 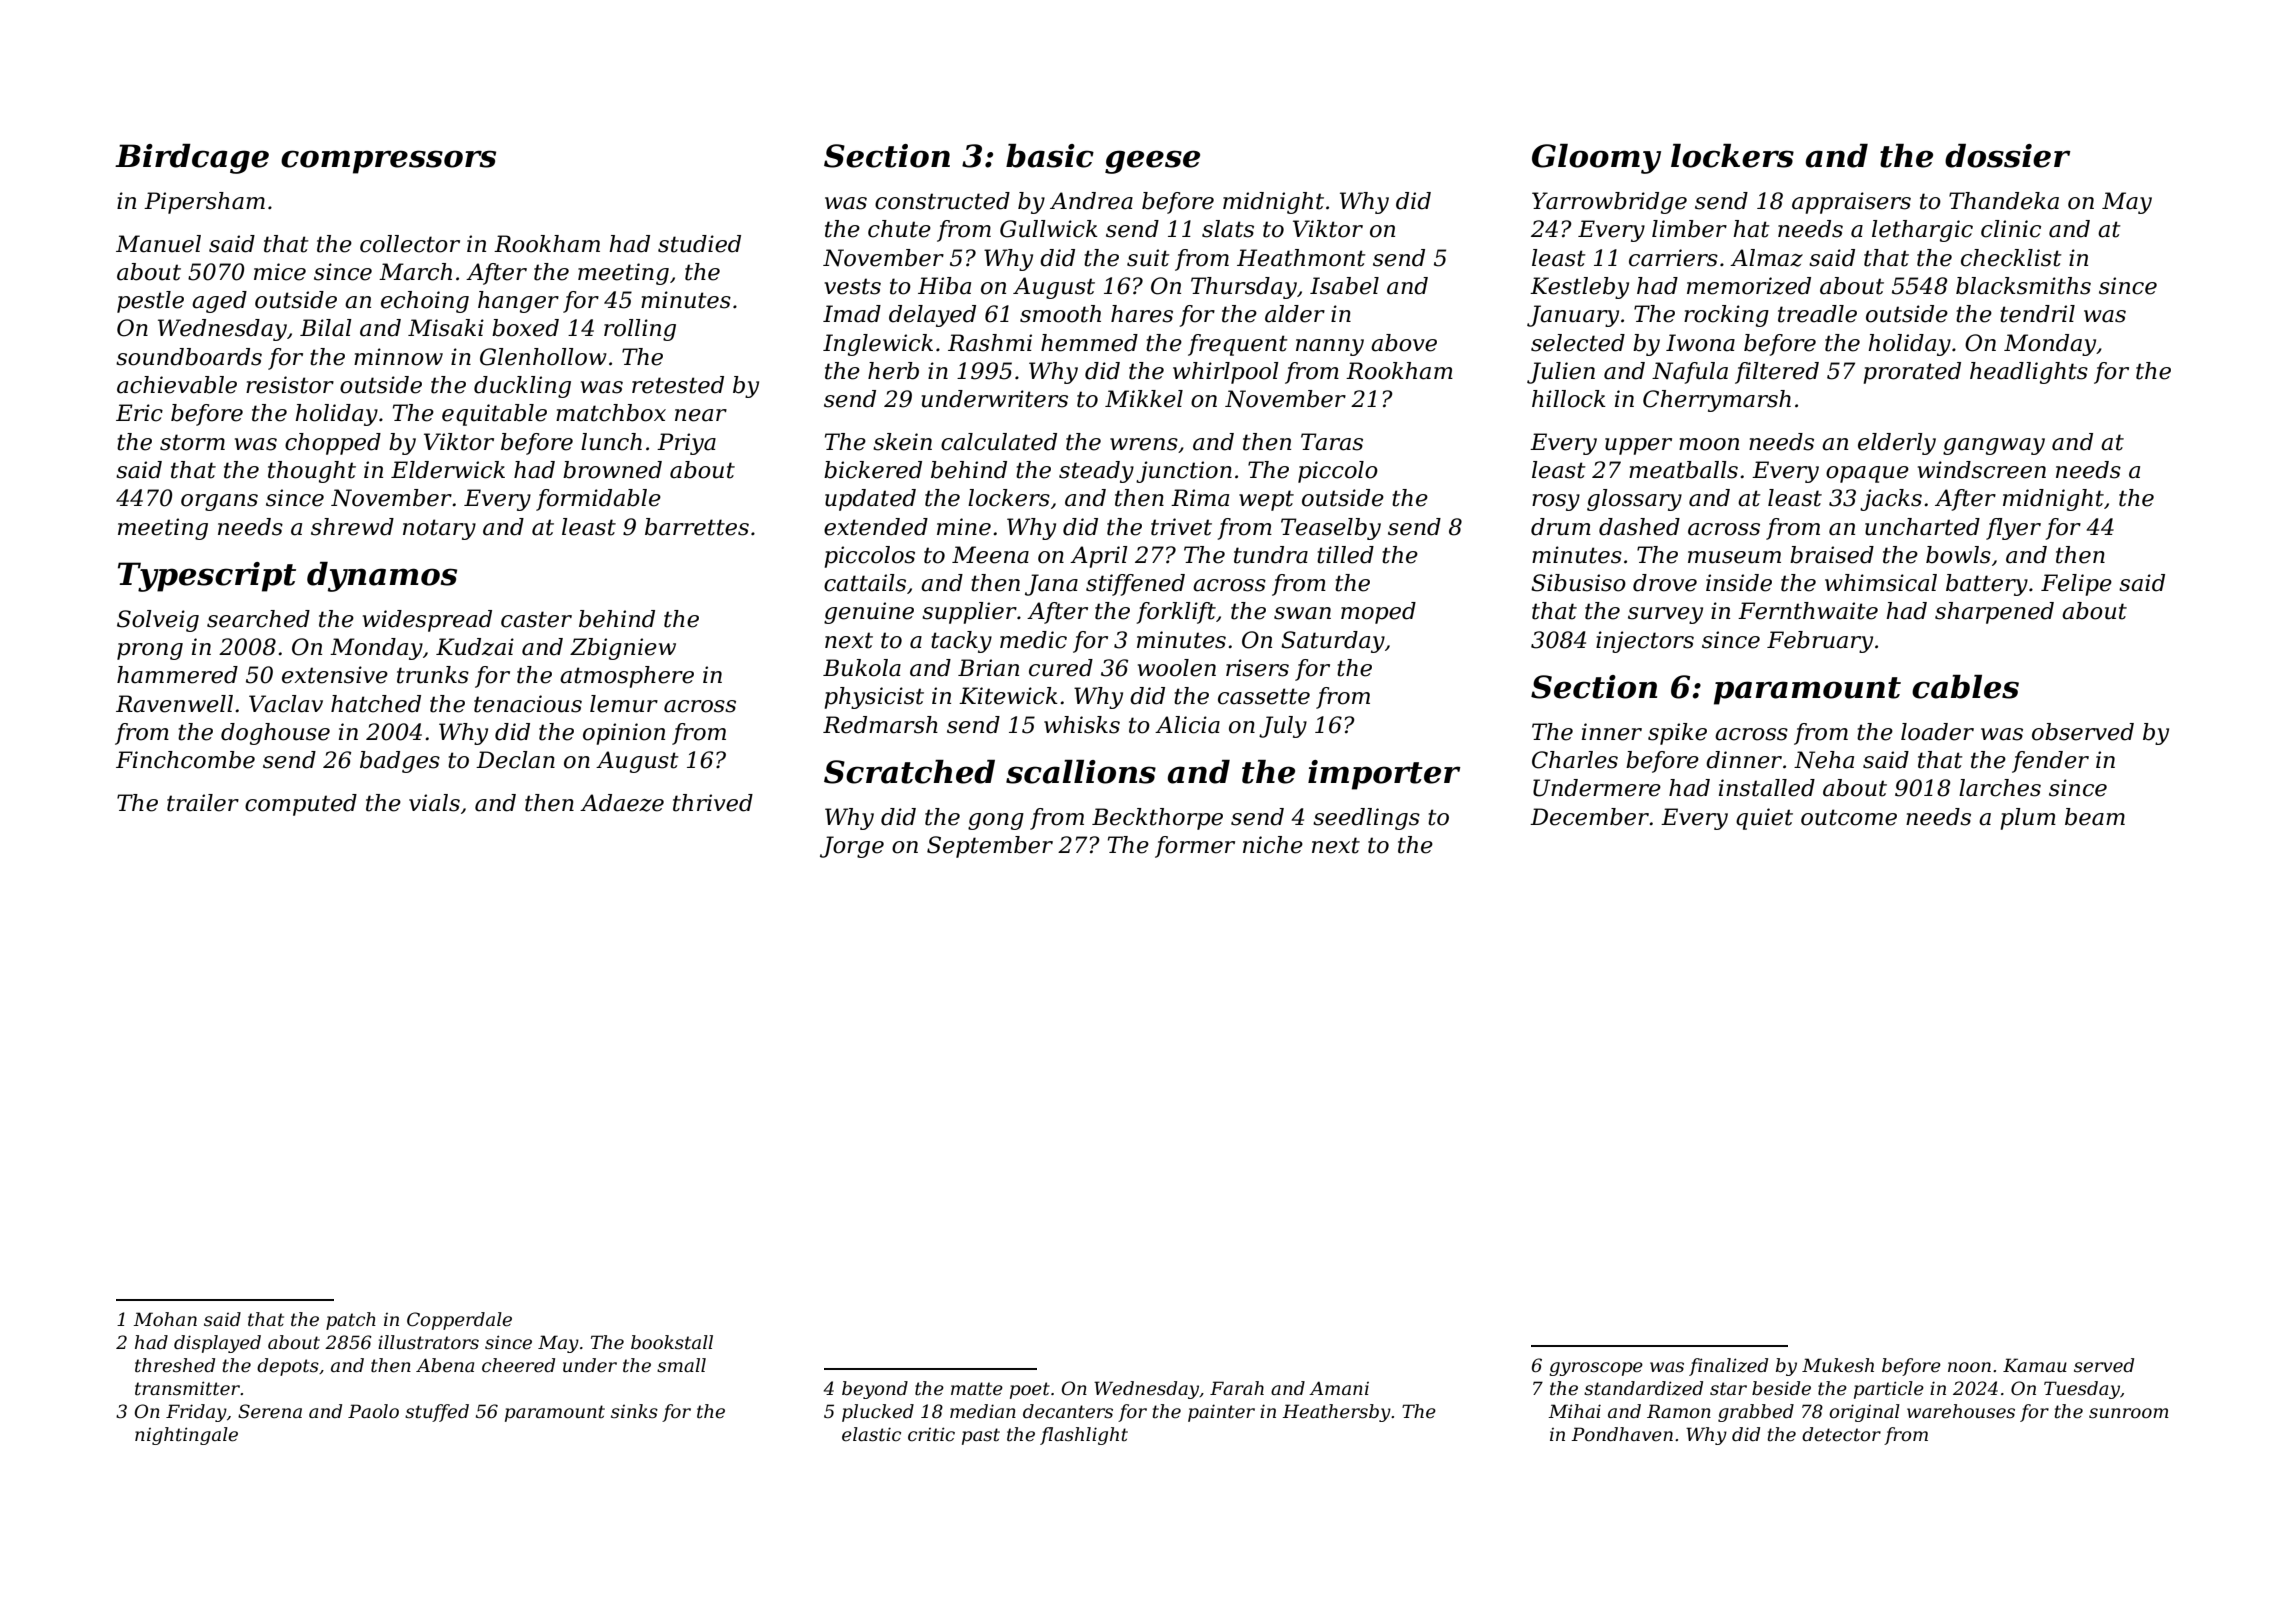 I want to click on vests, so click(x=852, y=286).
